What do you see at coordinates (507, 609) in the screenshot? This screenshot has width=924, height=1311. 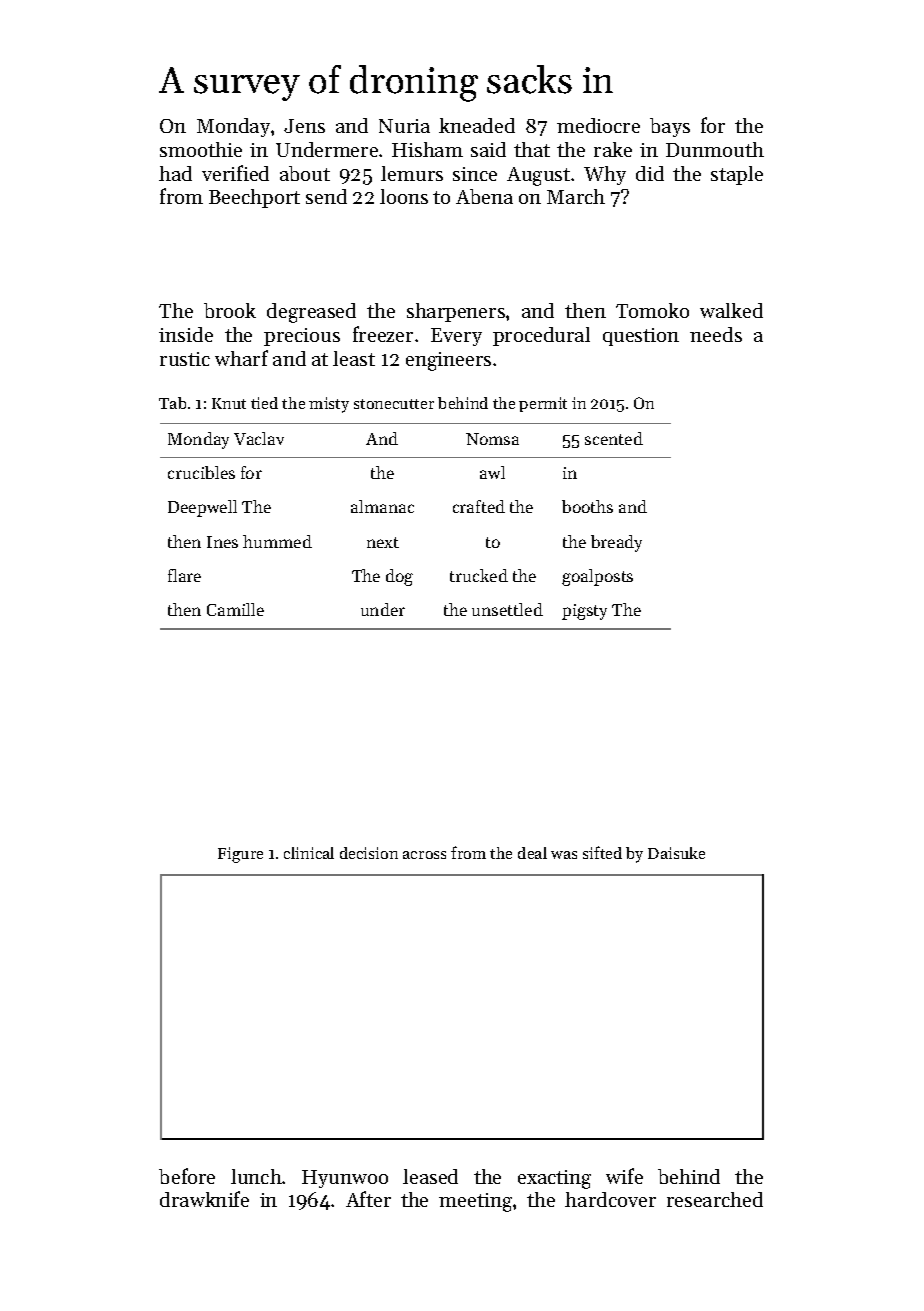 I see `unsettled` at bounding box center [507, 609].
